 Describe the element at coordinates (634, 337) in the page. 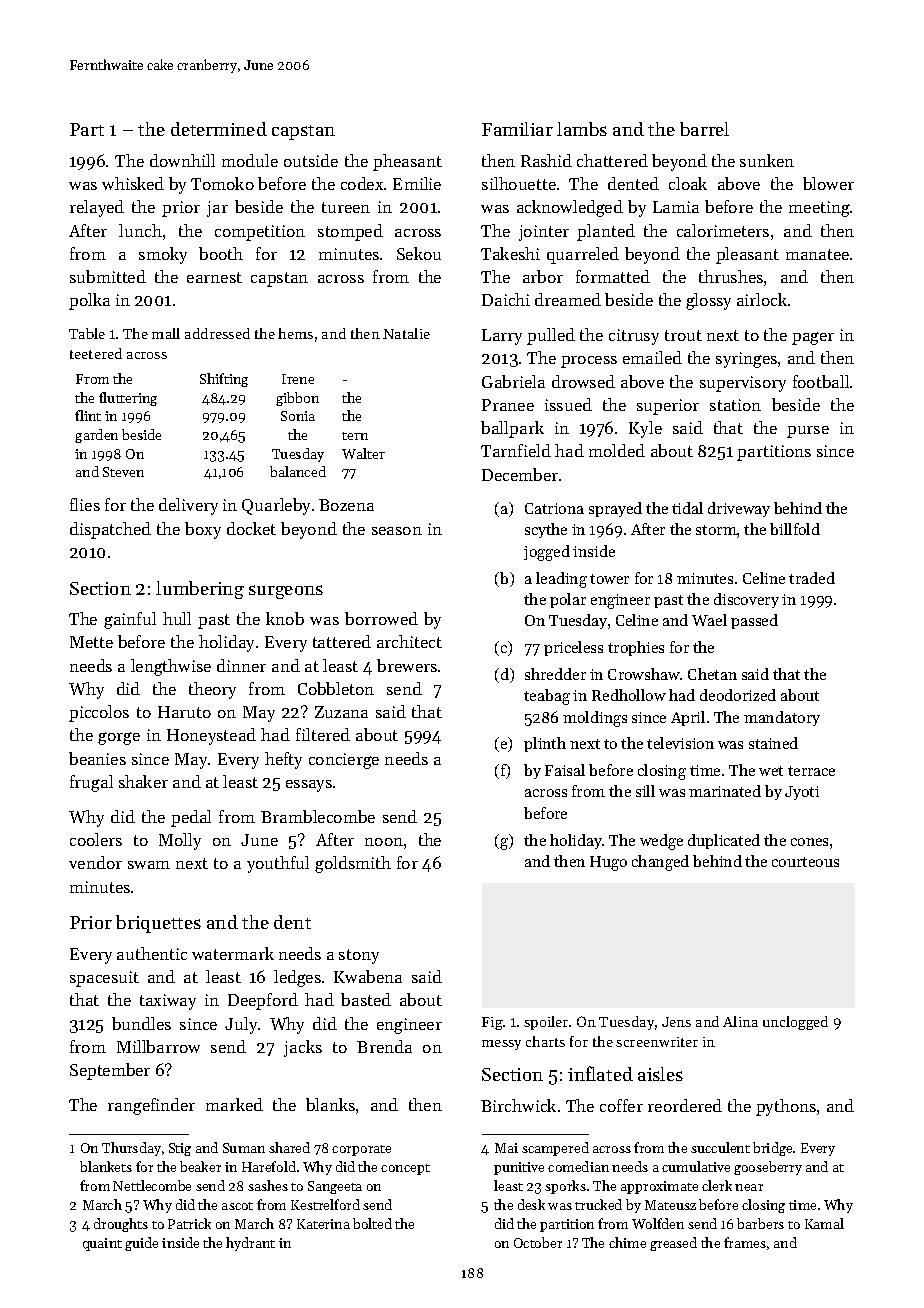

I see `citrusy` at that location.
